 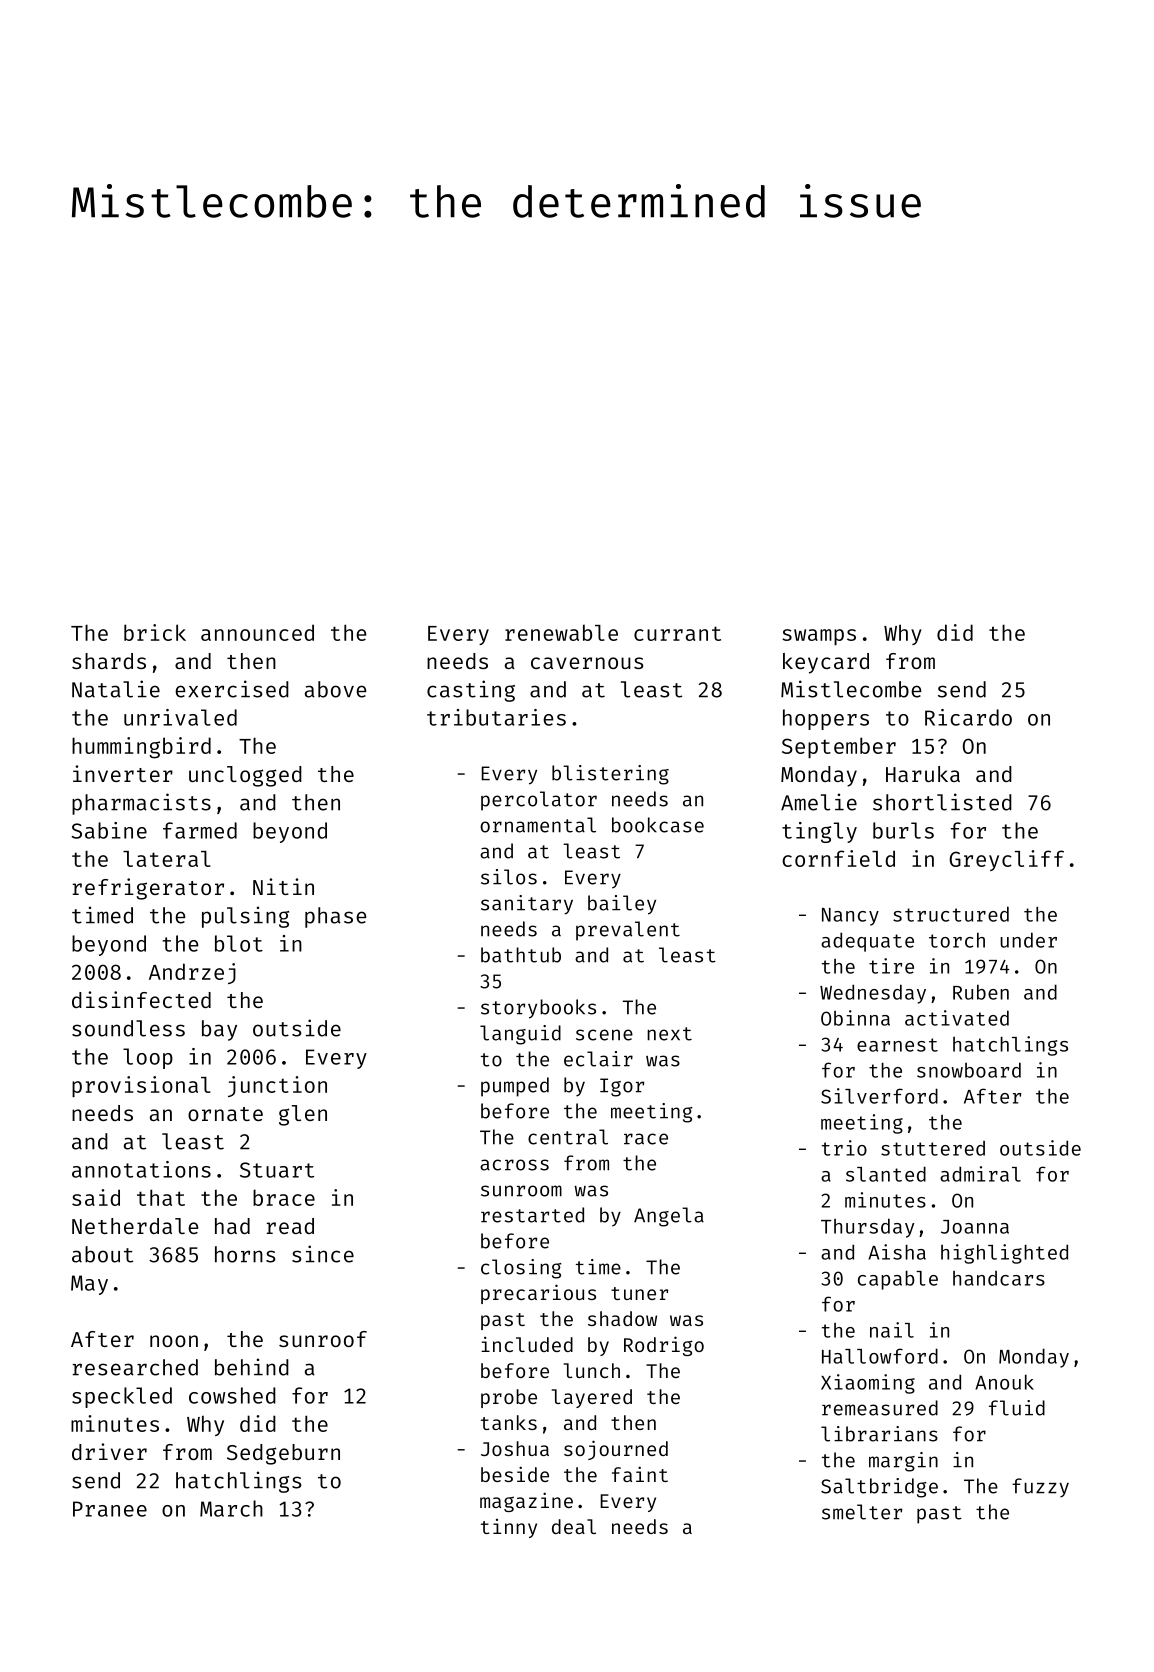 I want to click on adequate, so click(x=867, y=942).
